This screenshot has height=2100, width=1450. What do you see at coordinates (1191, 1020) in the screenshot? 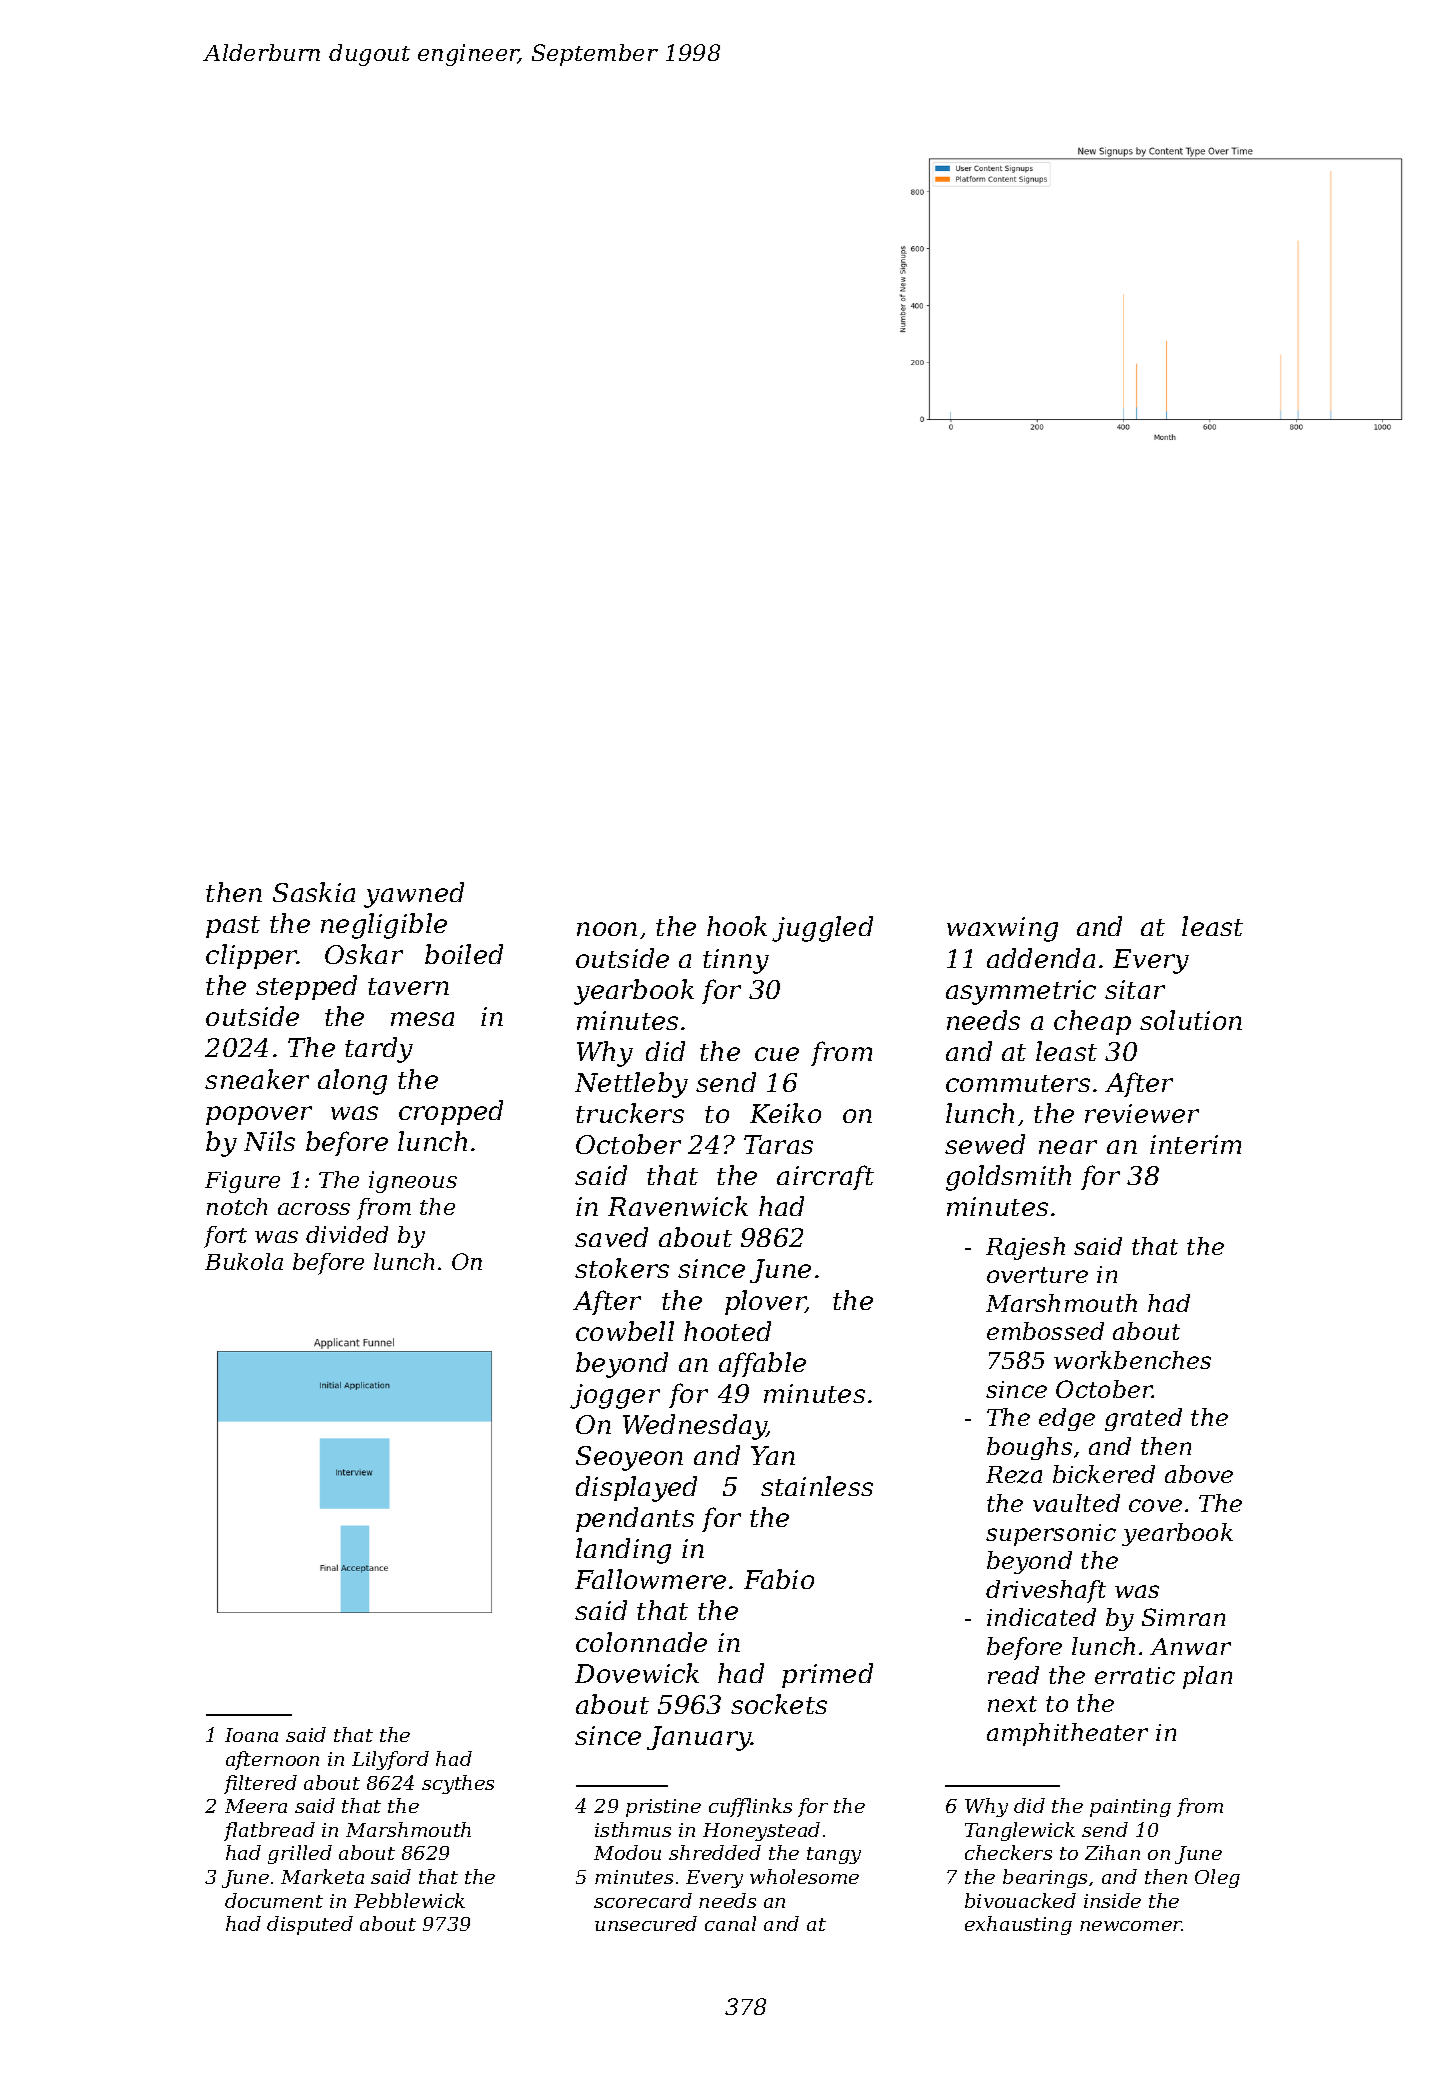
I see `solution` at bounding box center [1191, 1020].
